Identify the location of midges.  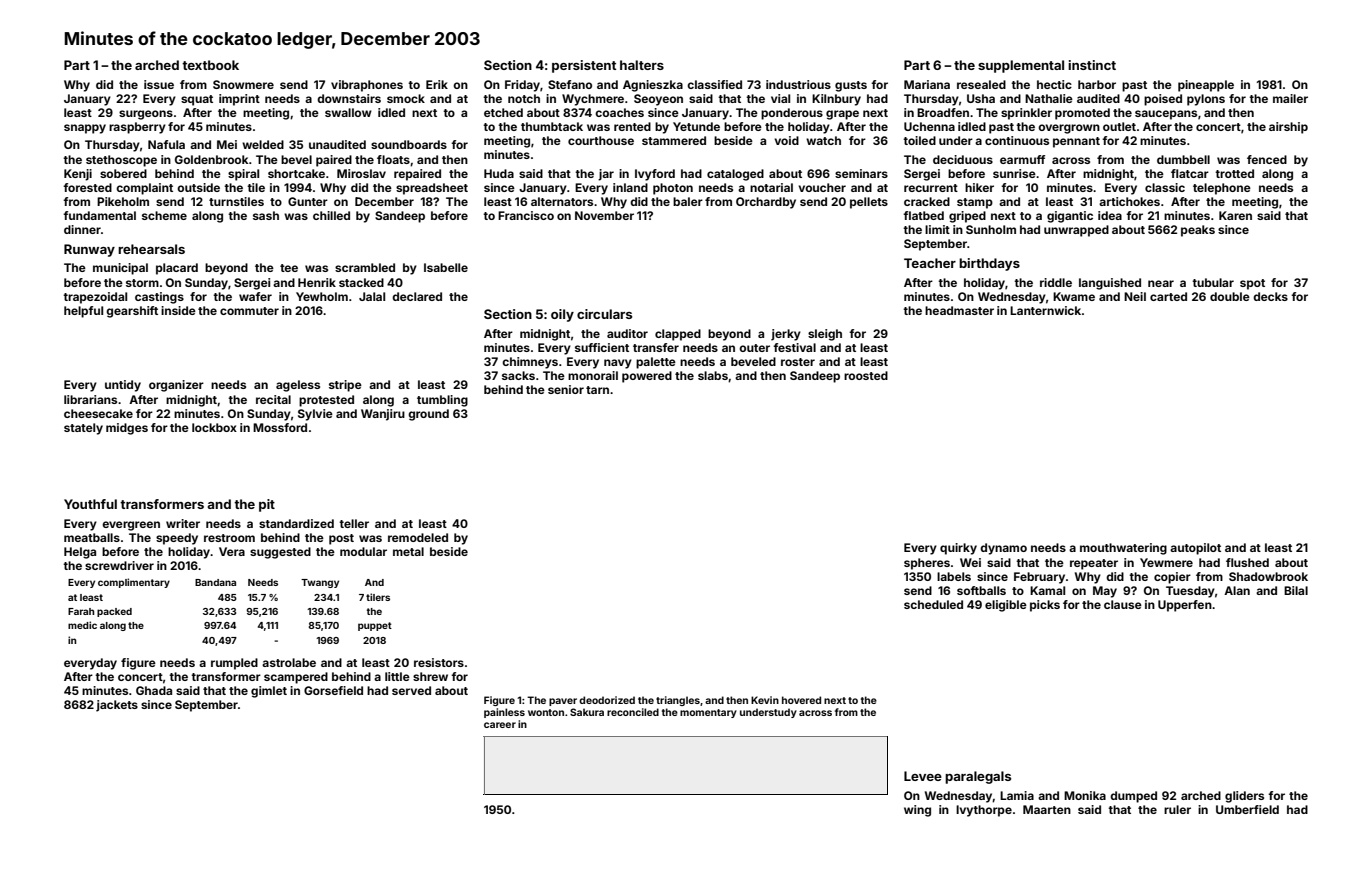
(127, 429).
